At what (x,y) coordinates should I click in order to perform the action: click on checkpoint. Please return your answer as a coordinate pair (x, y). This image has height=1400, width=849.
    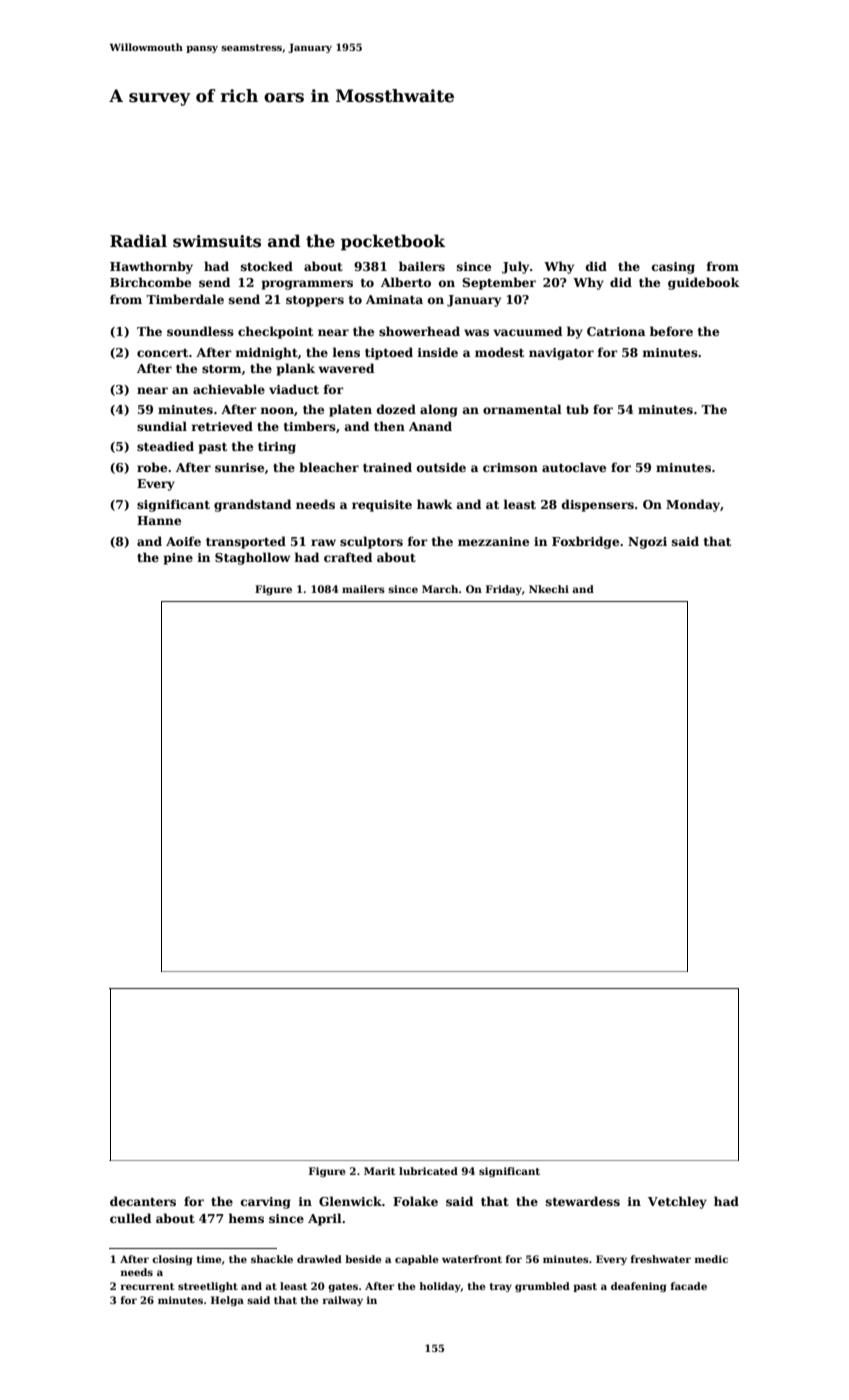
    Looking at the image, I should click on (275, 332).
